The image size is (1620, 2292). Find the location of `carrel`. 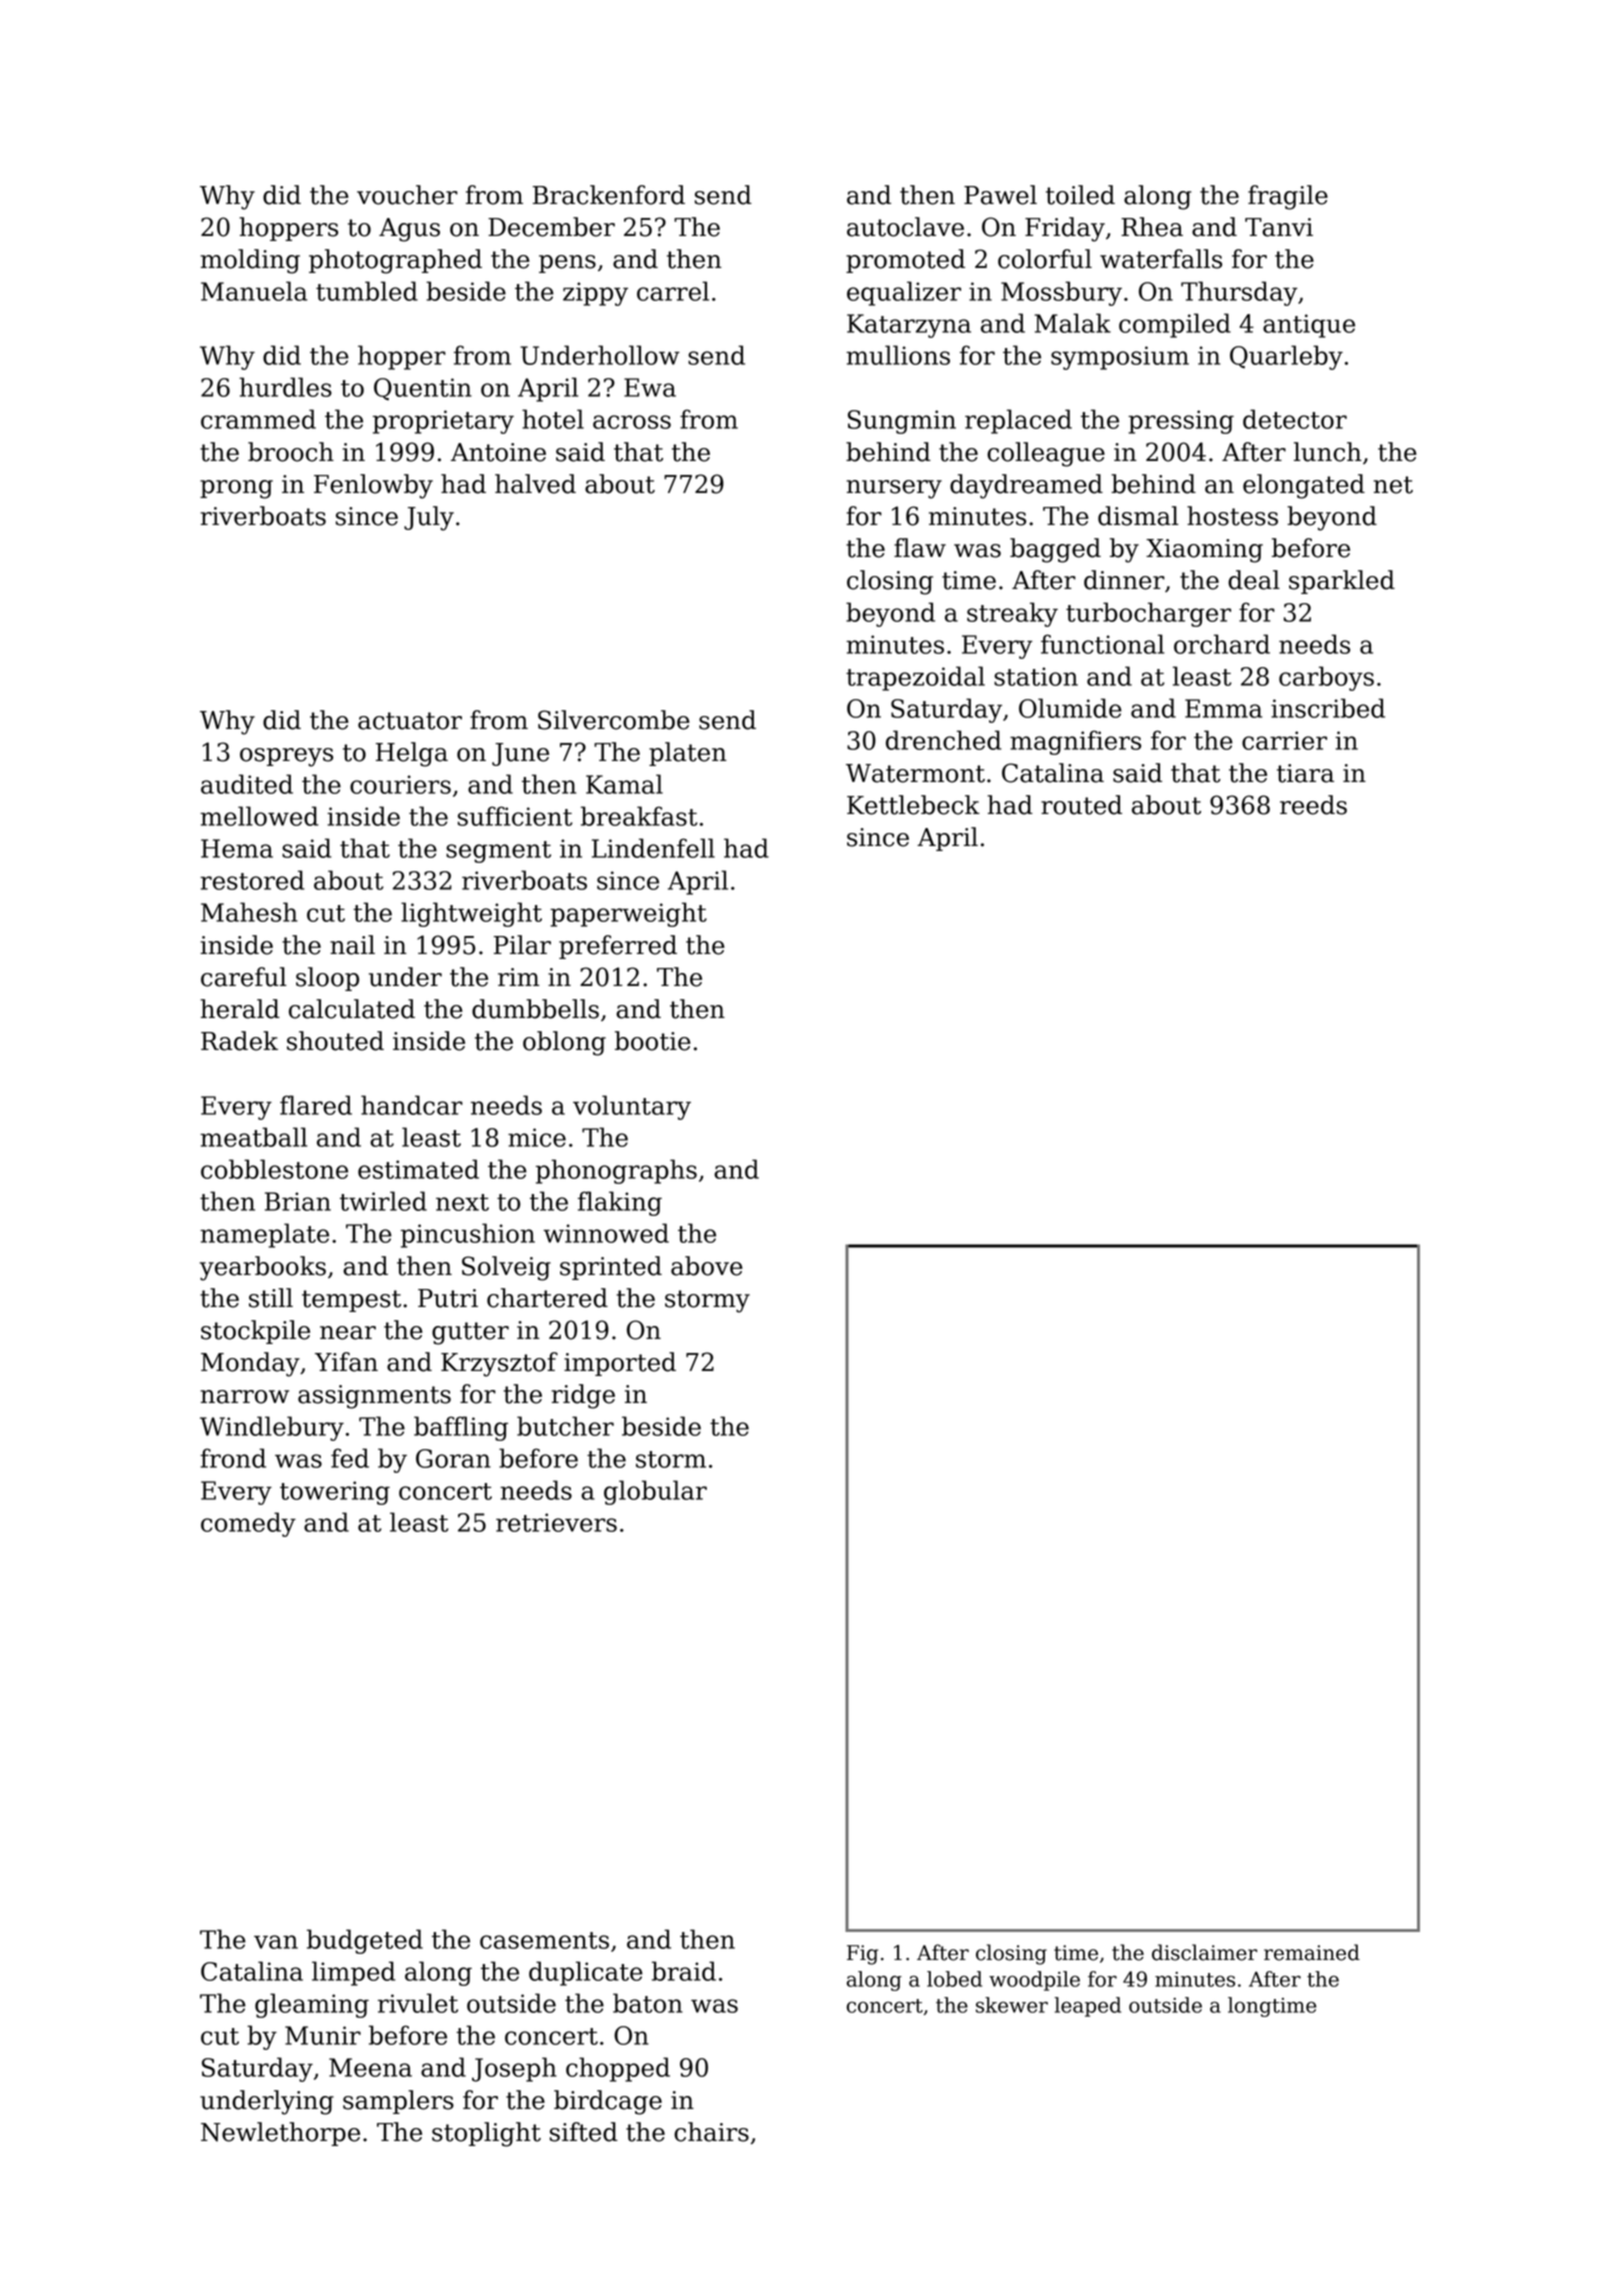

carrel is located at coordinates (673, 291).
